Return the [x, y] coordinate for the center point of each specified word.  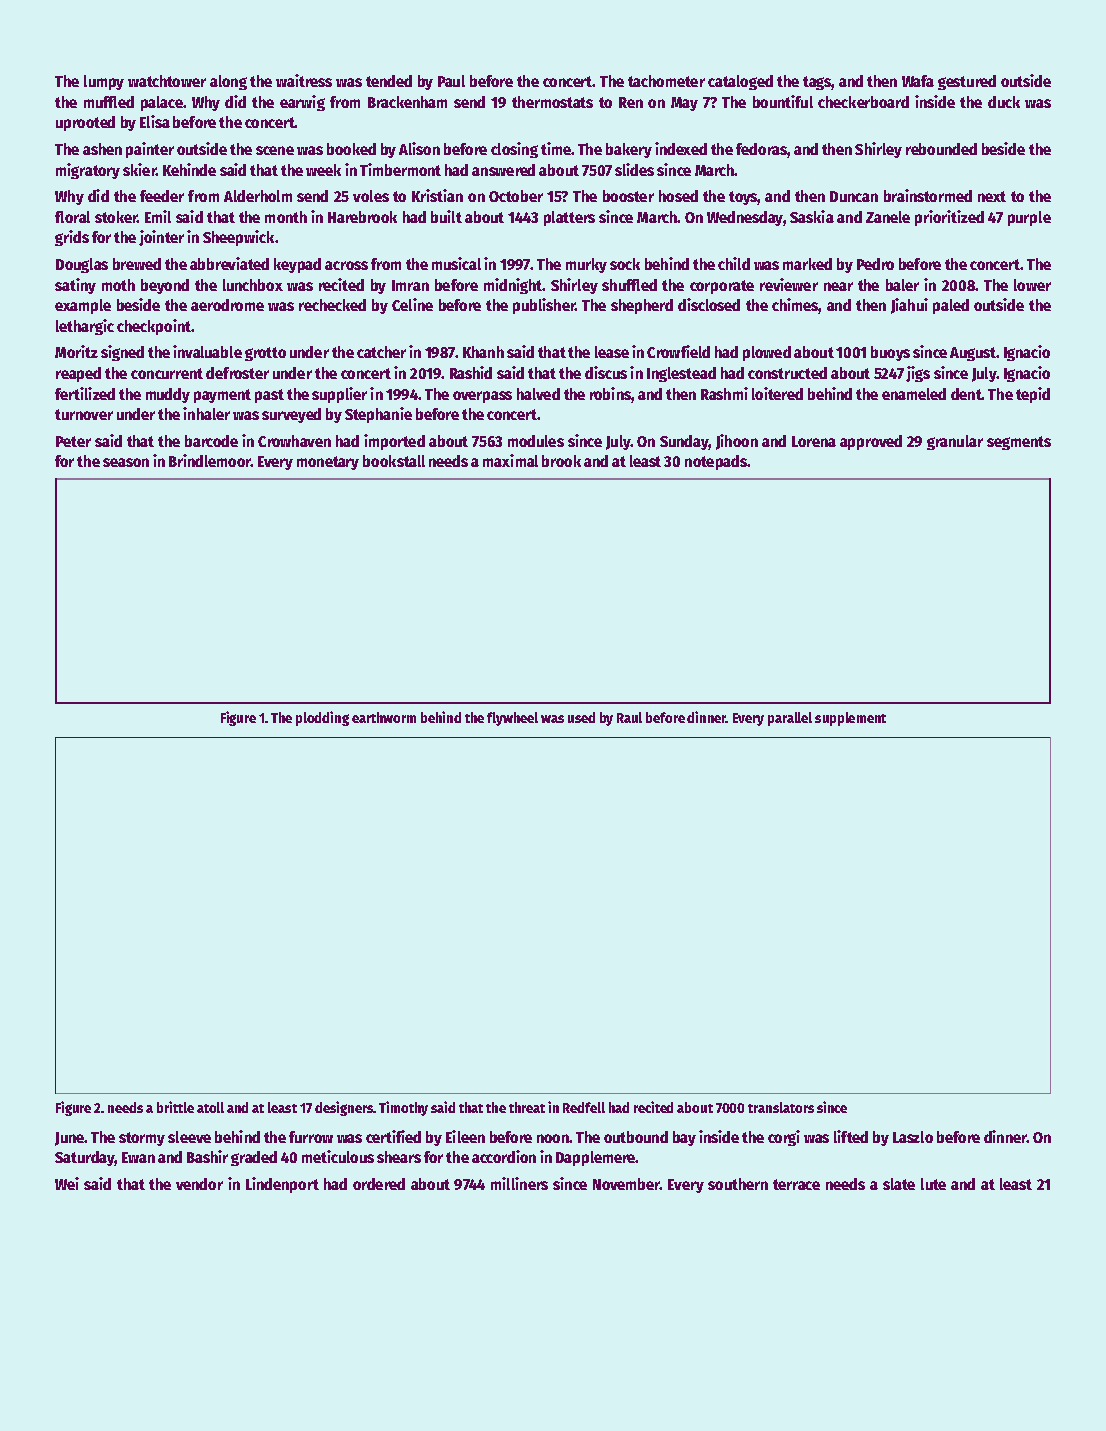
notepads [716, 462]
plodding [322, 718]
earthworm [384, 717]
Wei [67, 1183]
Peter [73, 441]
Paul [451, 81]
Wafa [918, 81]
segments [1019, 443]
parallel [790, 719]
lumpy [104, 82]
